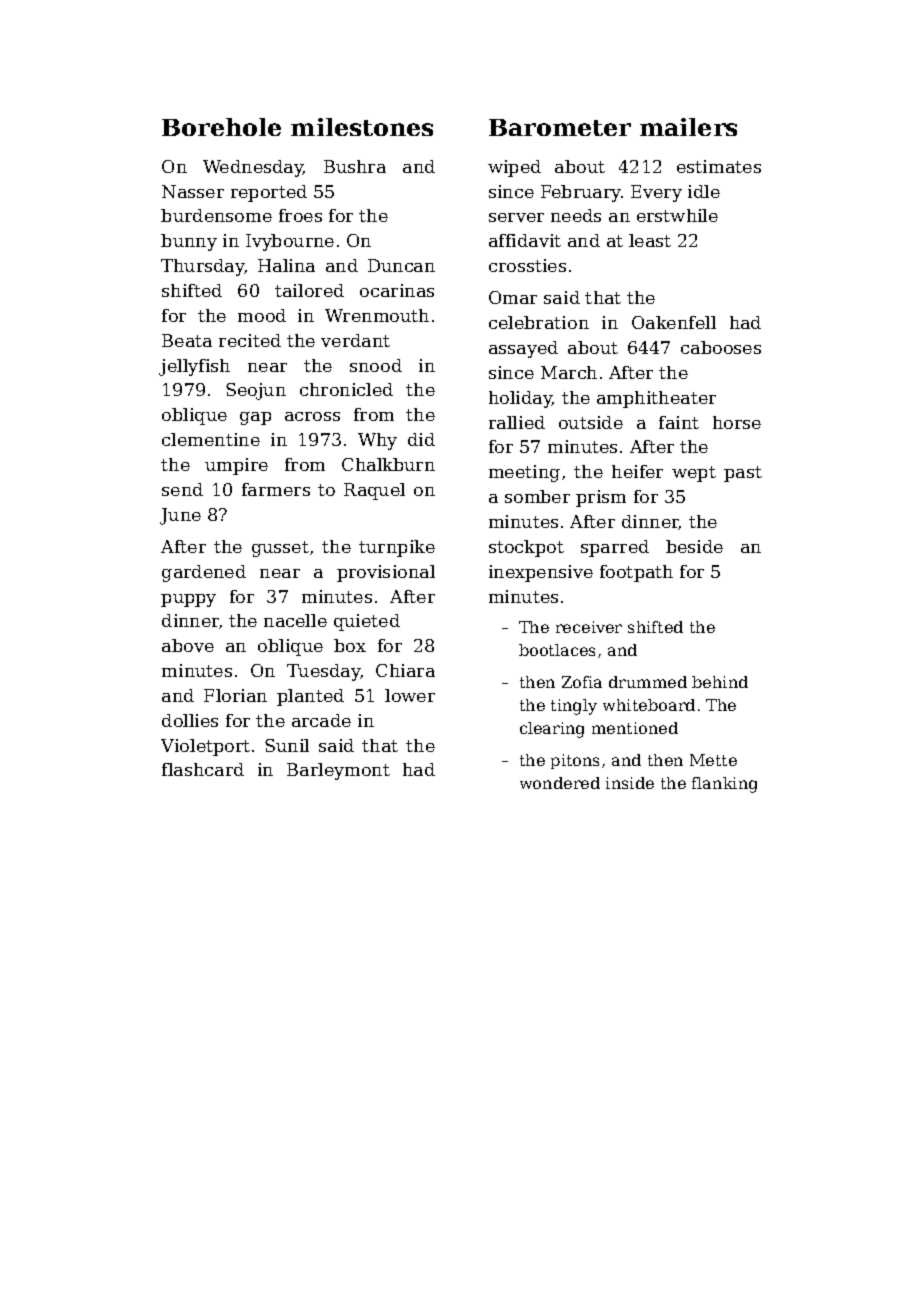 This screenshot has width=924, height=1311. Describe the element at coordinates (338, 771) in the screenshot. I see `Barleymont` at that location.
